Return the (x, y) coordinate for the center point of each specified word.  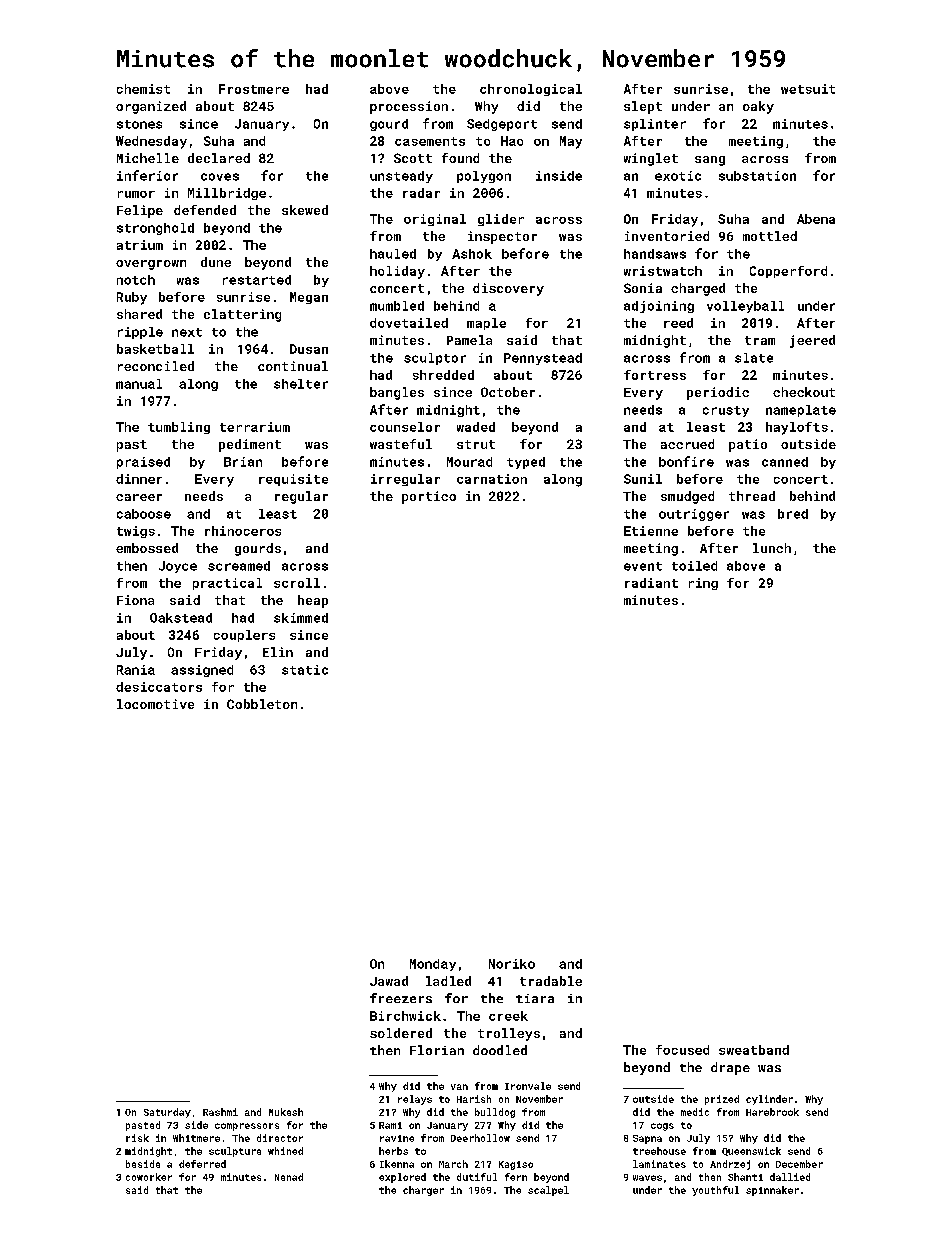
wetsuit (808, 89)
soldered (401, 1033)
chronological (531, 90)
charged (698, 289)
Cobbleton (262, 704)
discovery (508, 289)
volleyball (745, 307)
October (508, 392)
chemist (143, 89)
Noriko (512, 964)
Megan (309, 298)
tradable (551, 981)
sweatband (754, 1050)
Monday (433, 965)
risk (137, 1138)
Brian (243, 462)
